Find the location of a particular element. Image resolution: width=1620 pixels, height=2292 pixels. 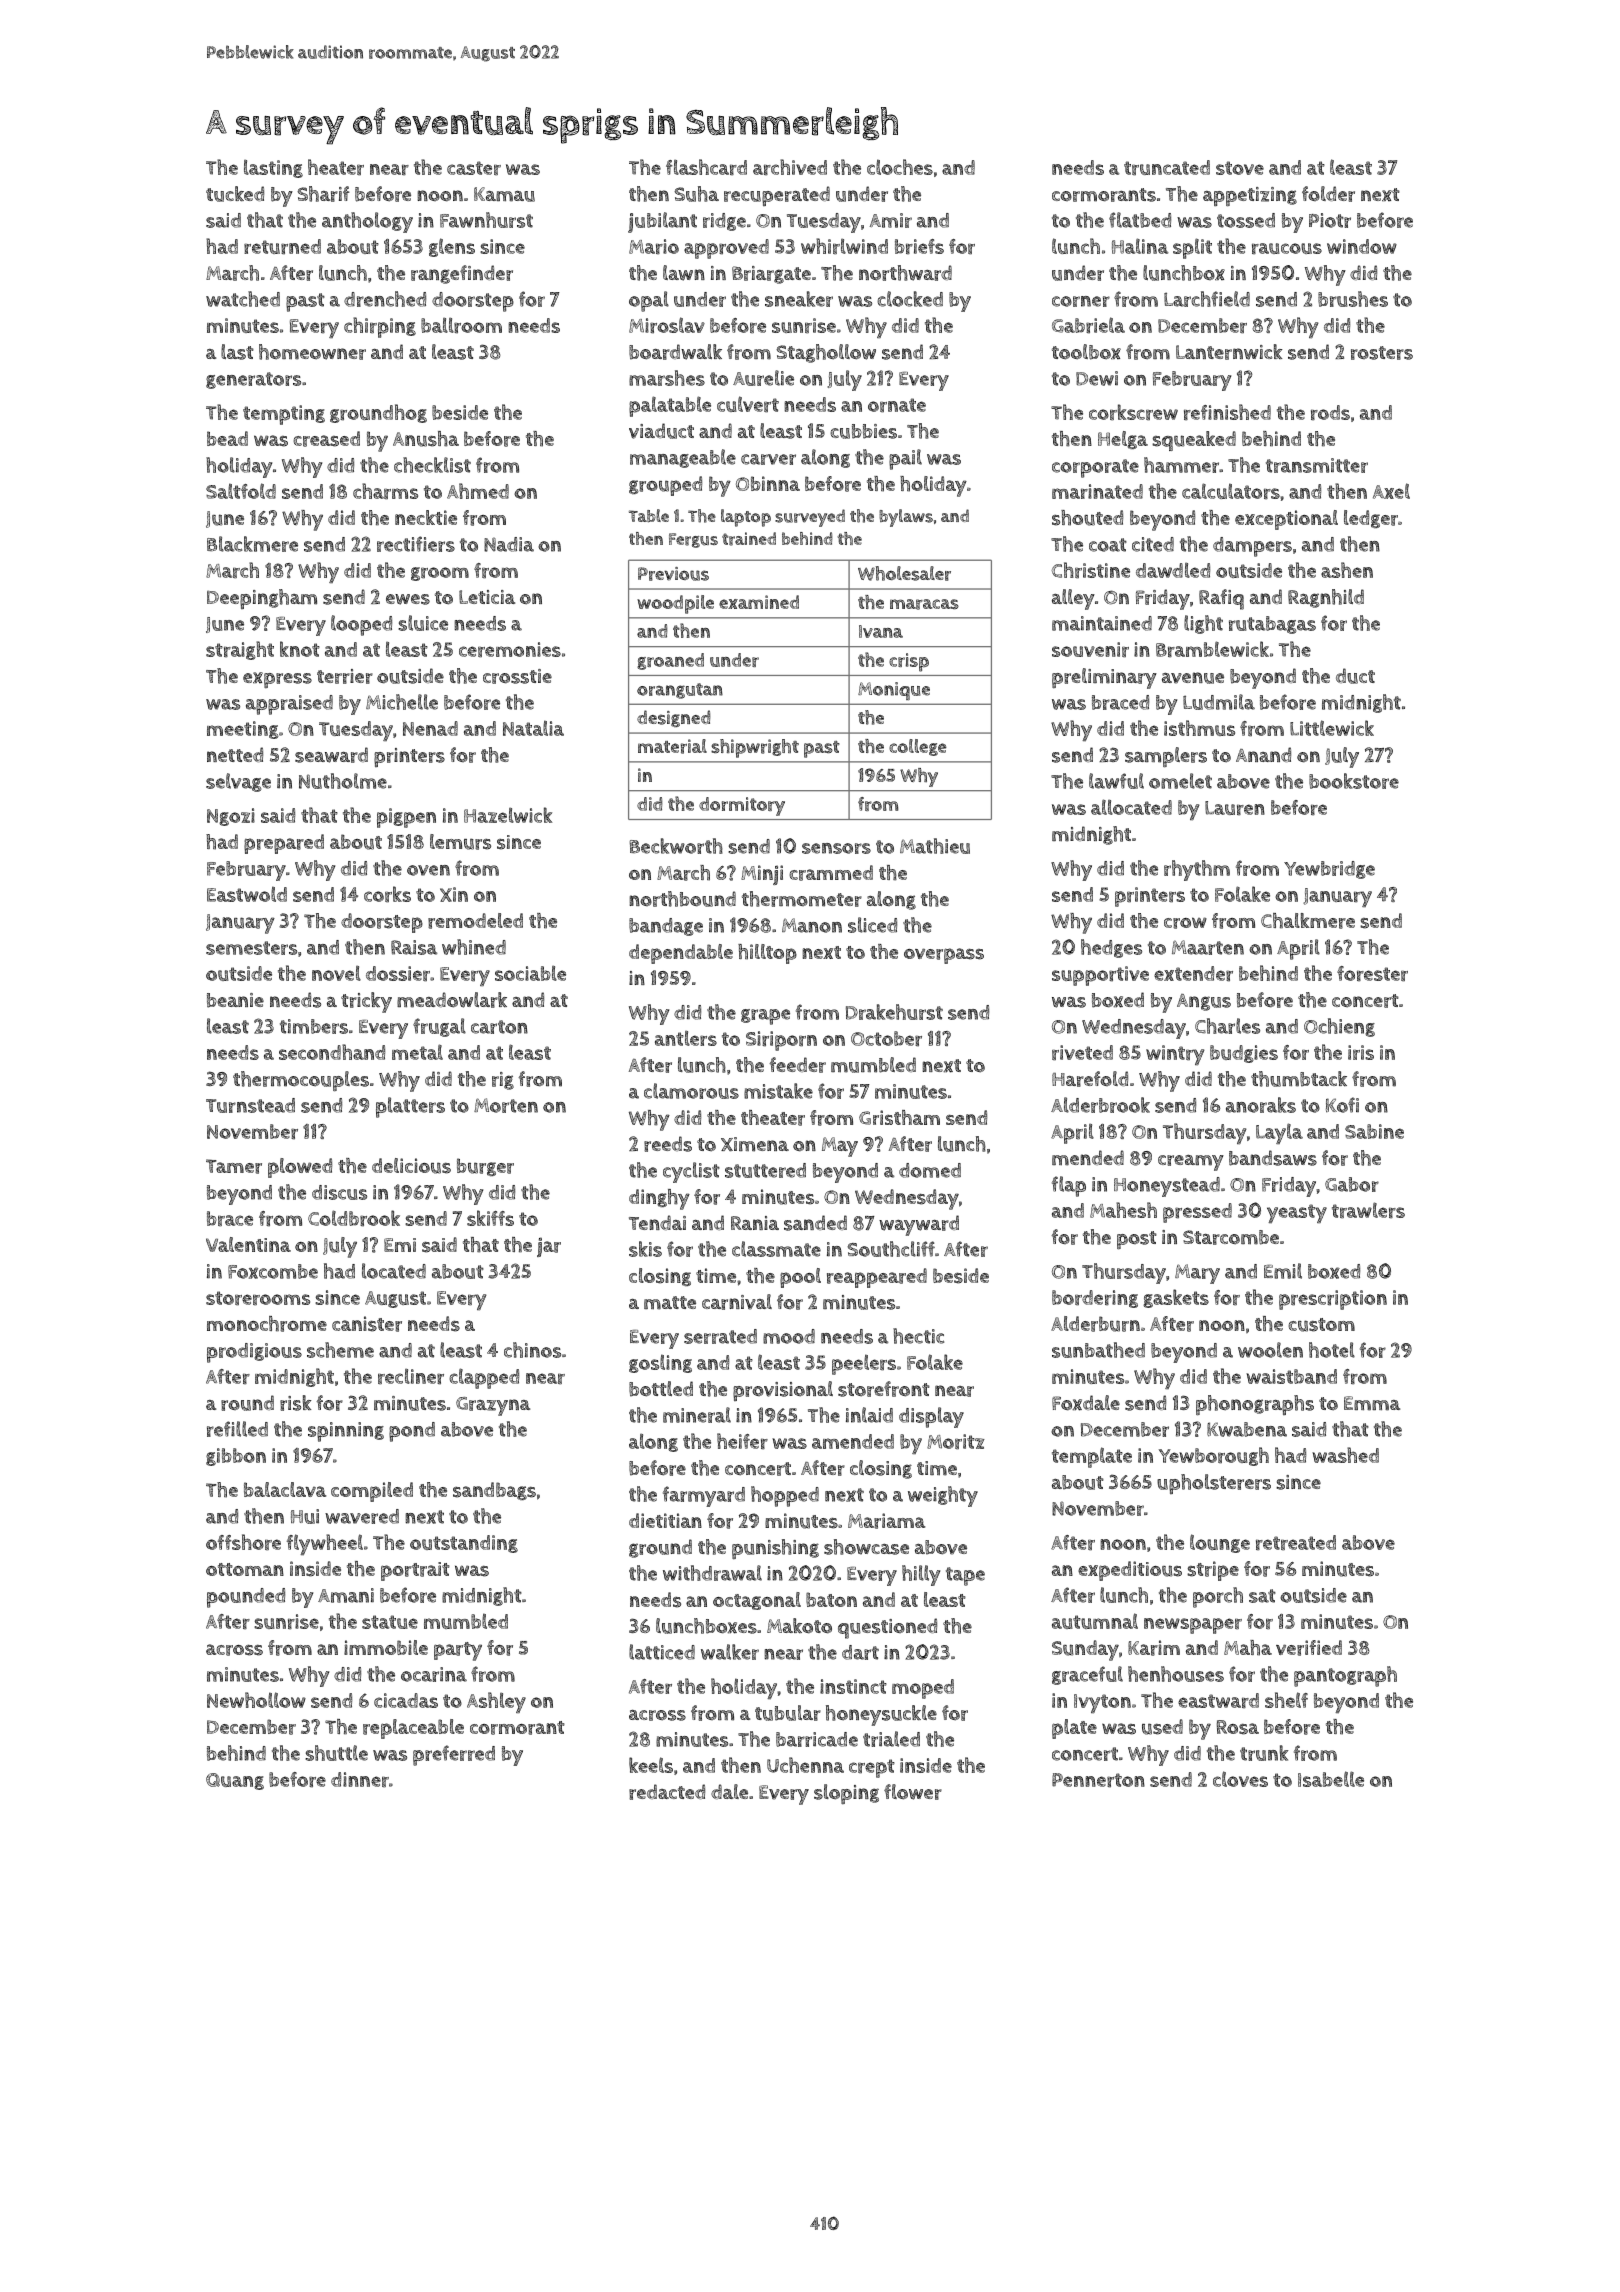

Briargate is located at coordinates (771, 275).
